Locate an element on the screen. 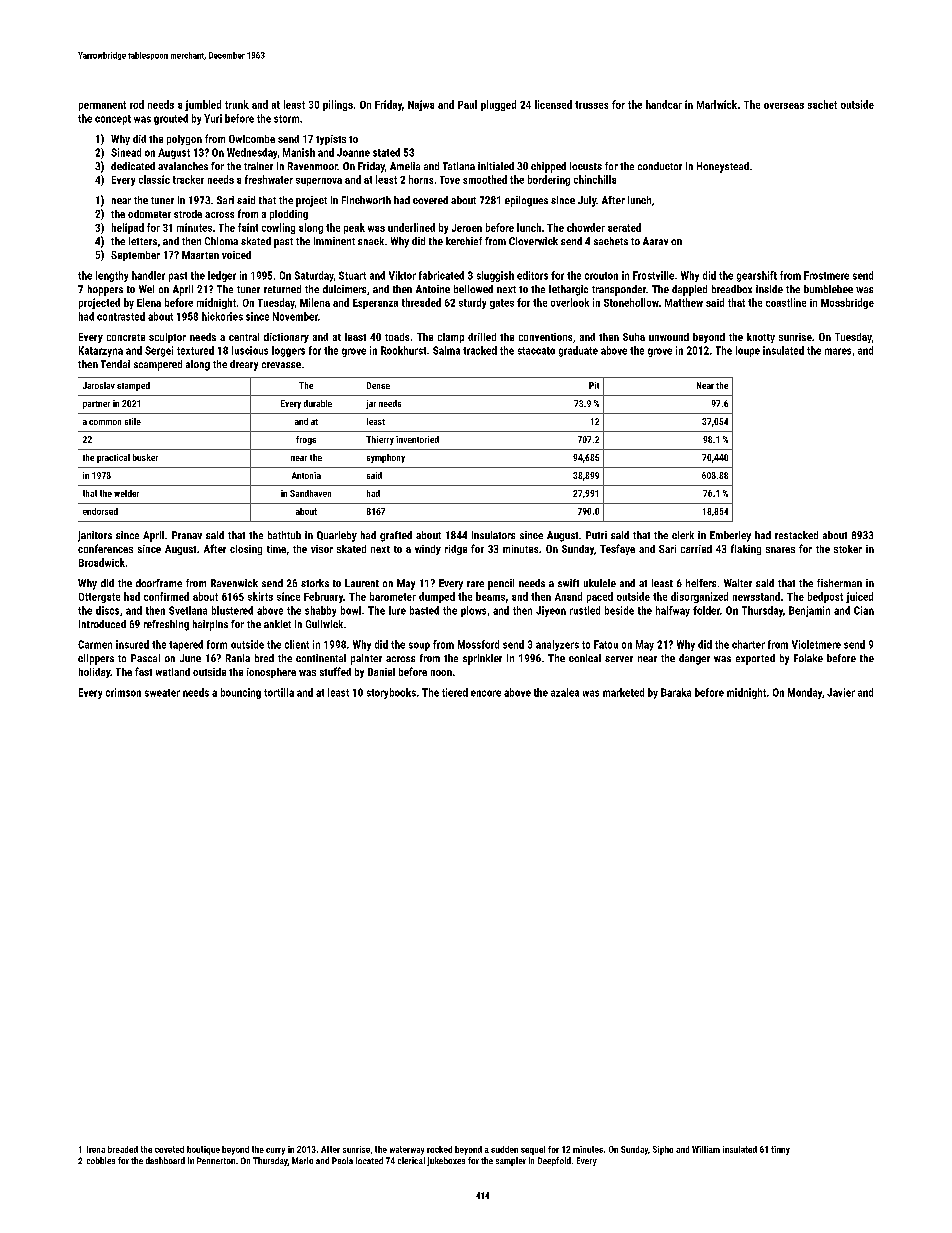 This screenshot has height=1233, width=952. stoker is located at coordinates (848, 549).
